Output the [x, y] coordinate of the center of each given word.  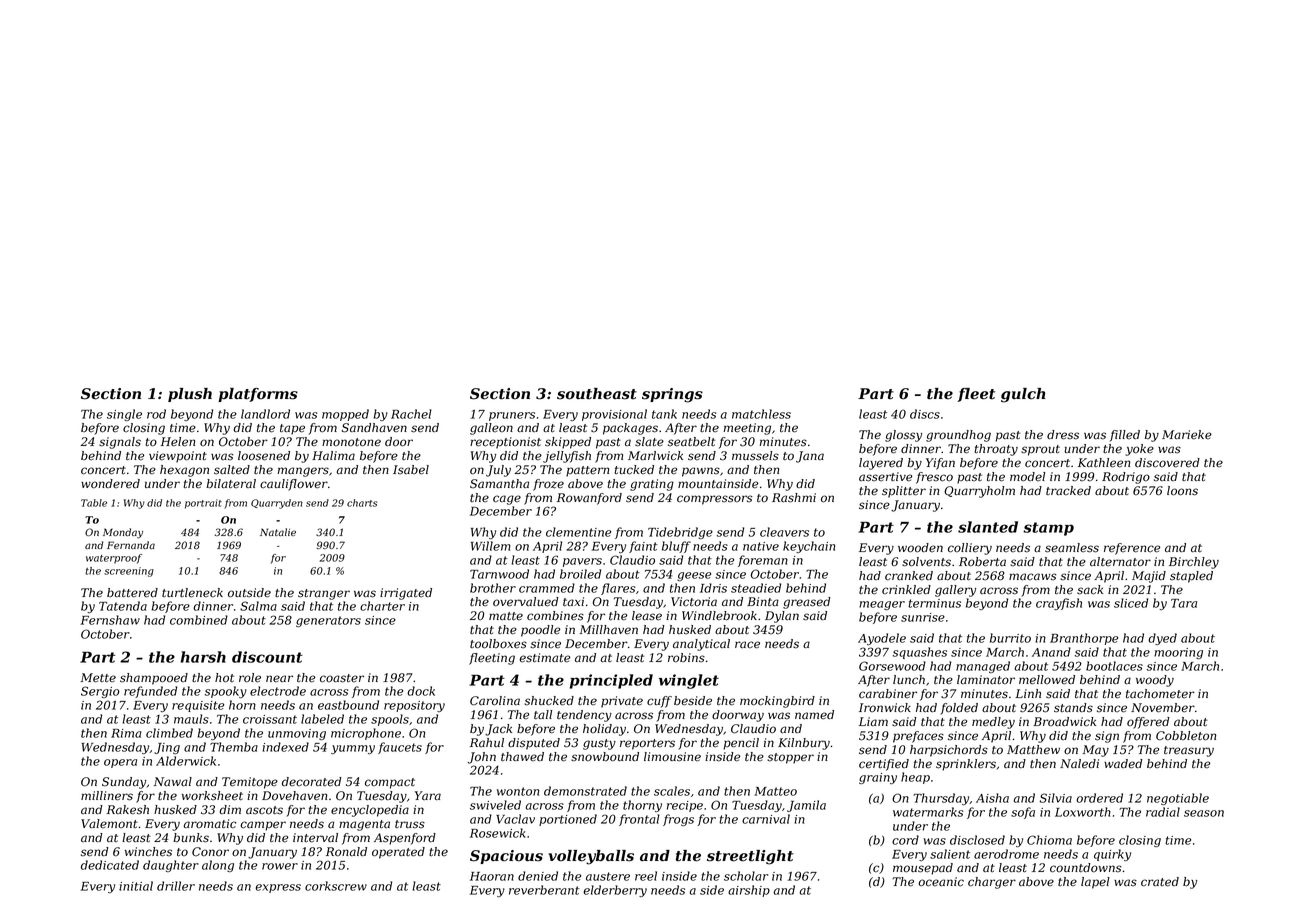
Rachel [411, 414]
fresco [934, 478]
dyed [1162, 639]
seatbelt [691, 442]
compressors [714, 500]
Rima [126, 733]
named [814, 715]
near [279, 678]
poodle [540, 631]
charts [362, 503]
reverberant [544, 890]
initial [136, 886]
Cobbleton [1186, 736]
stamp [1048, 529]
